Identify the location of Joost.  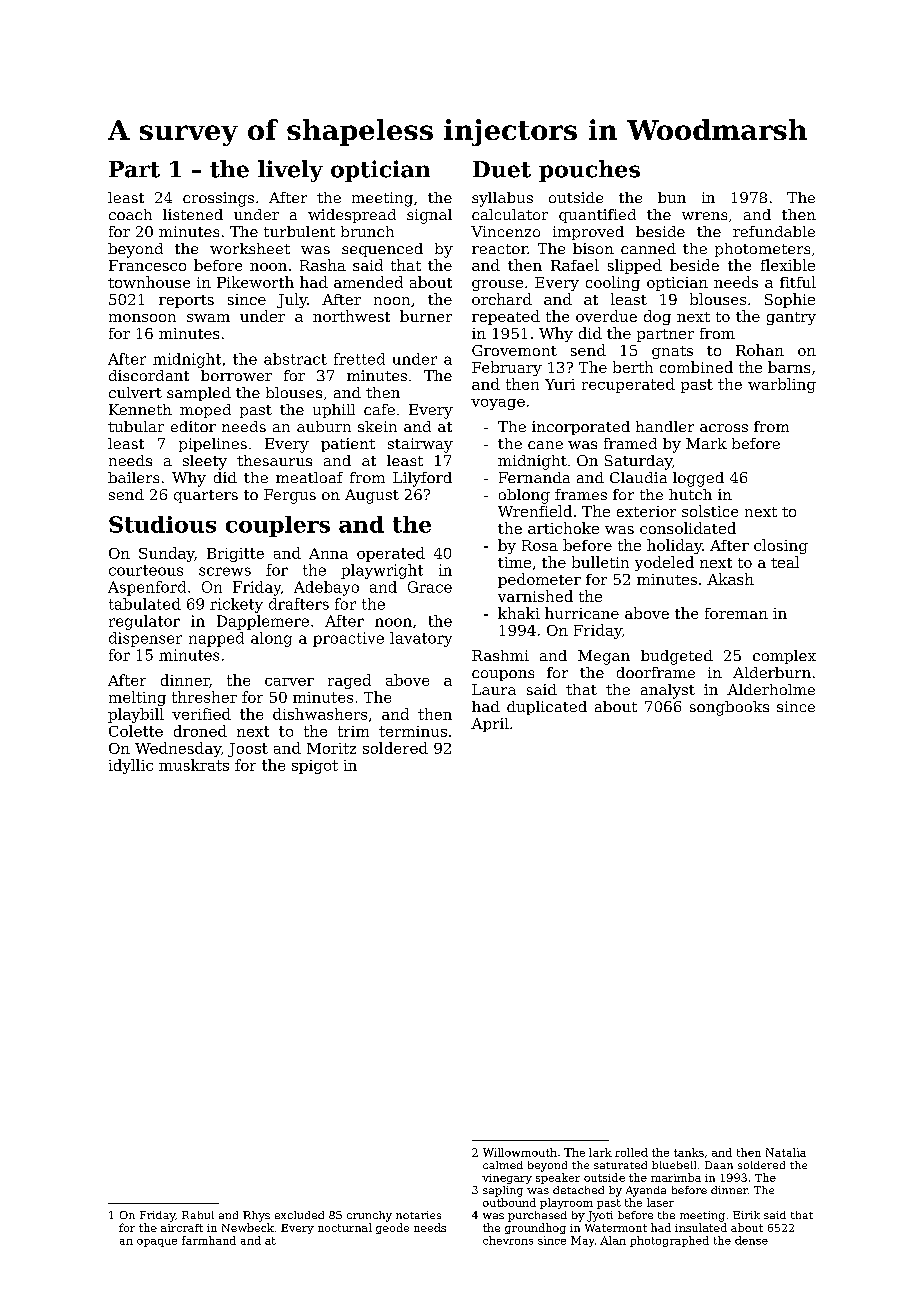
(248, 750).
